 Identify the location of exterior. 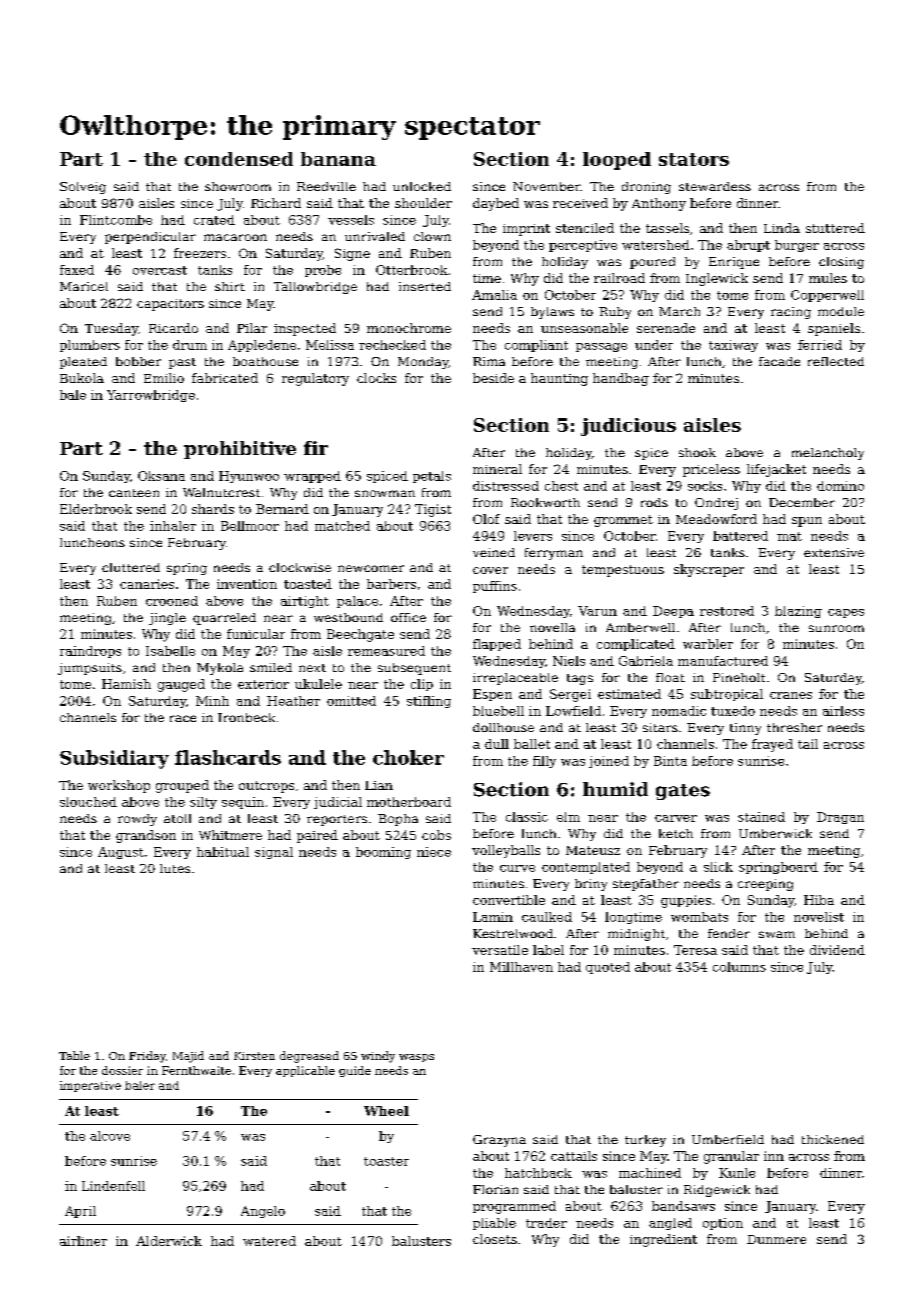
(263, 684).
